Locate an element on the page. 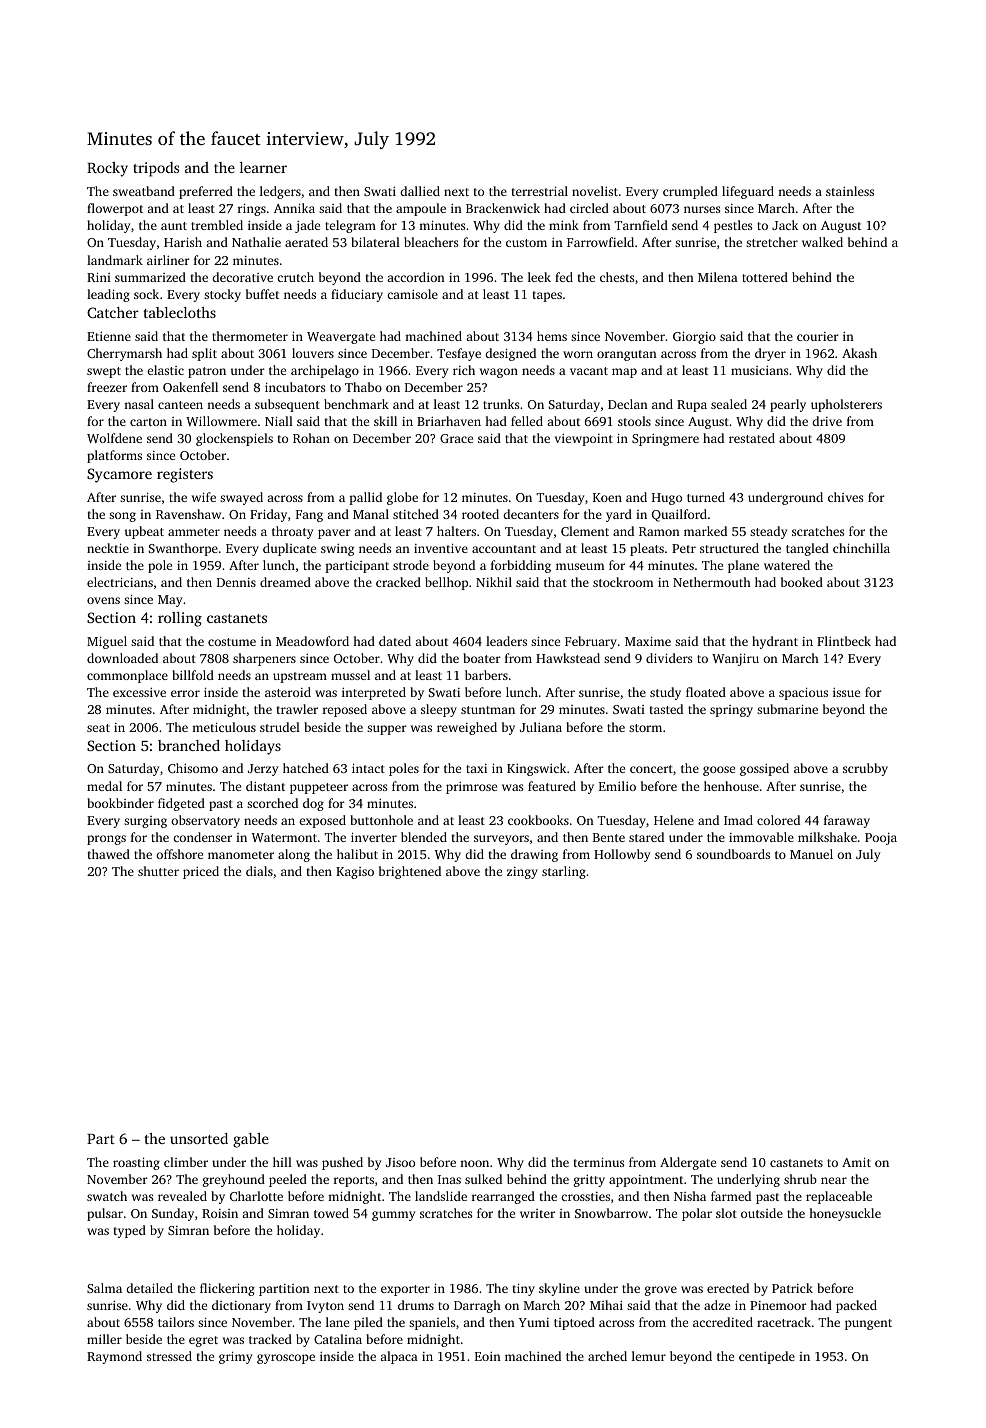  drawing is located at coordinates (534, 855).
